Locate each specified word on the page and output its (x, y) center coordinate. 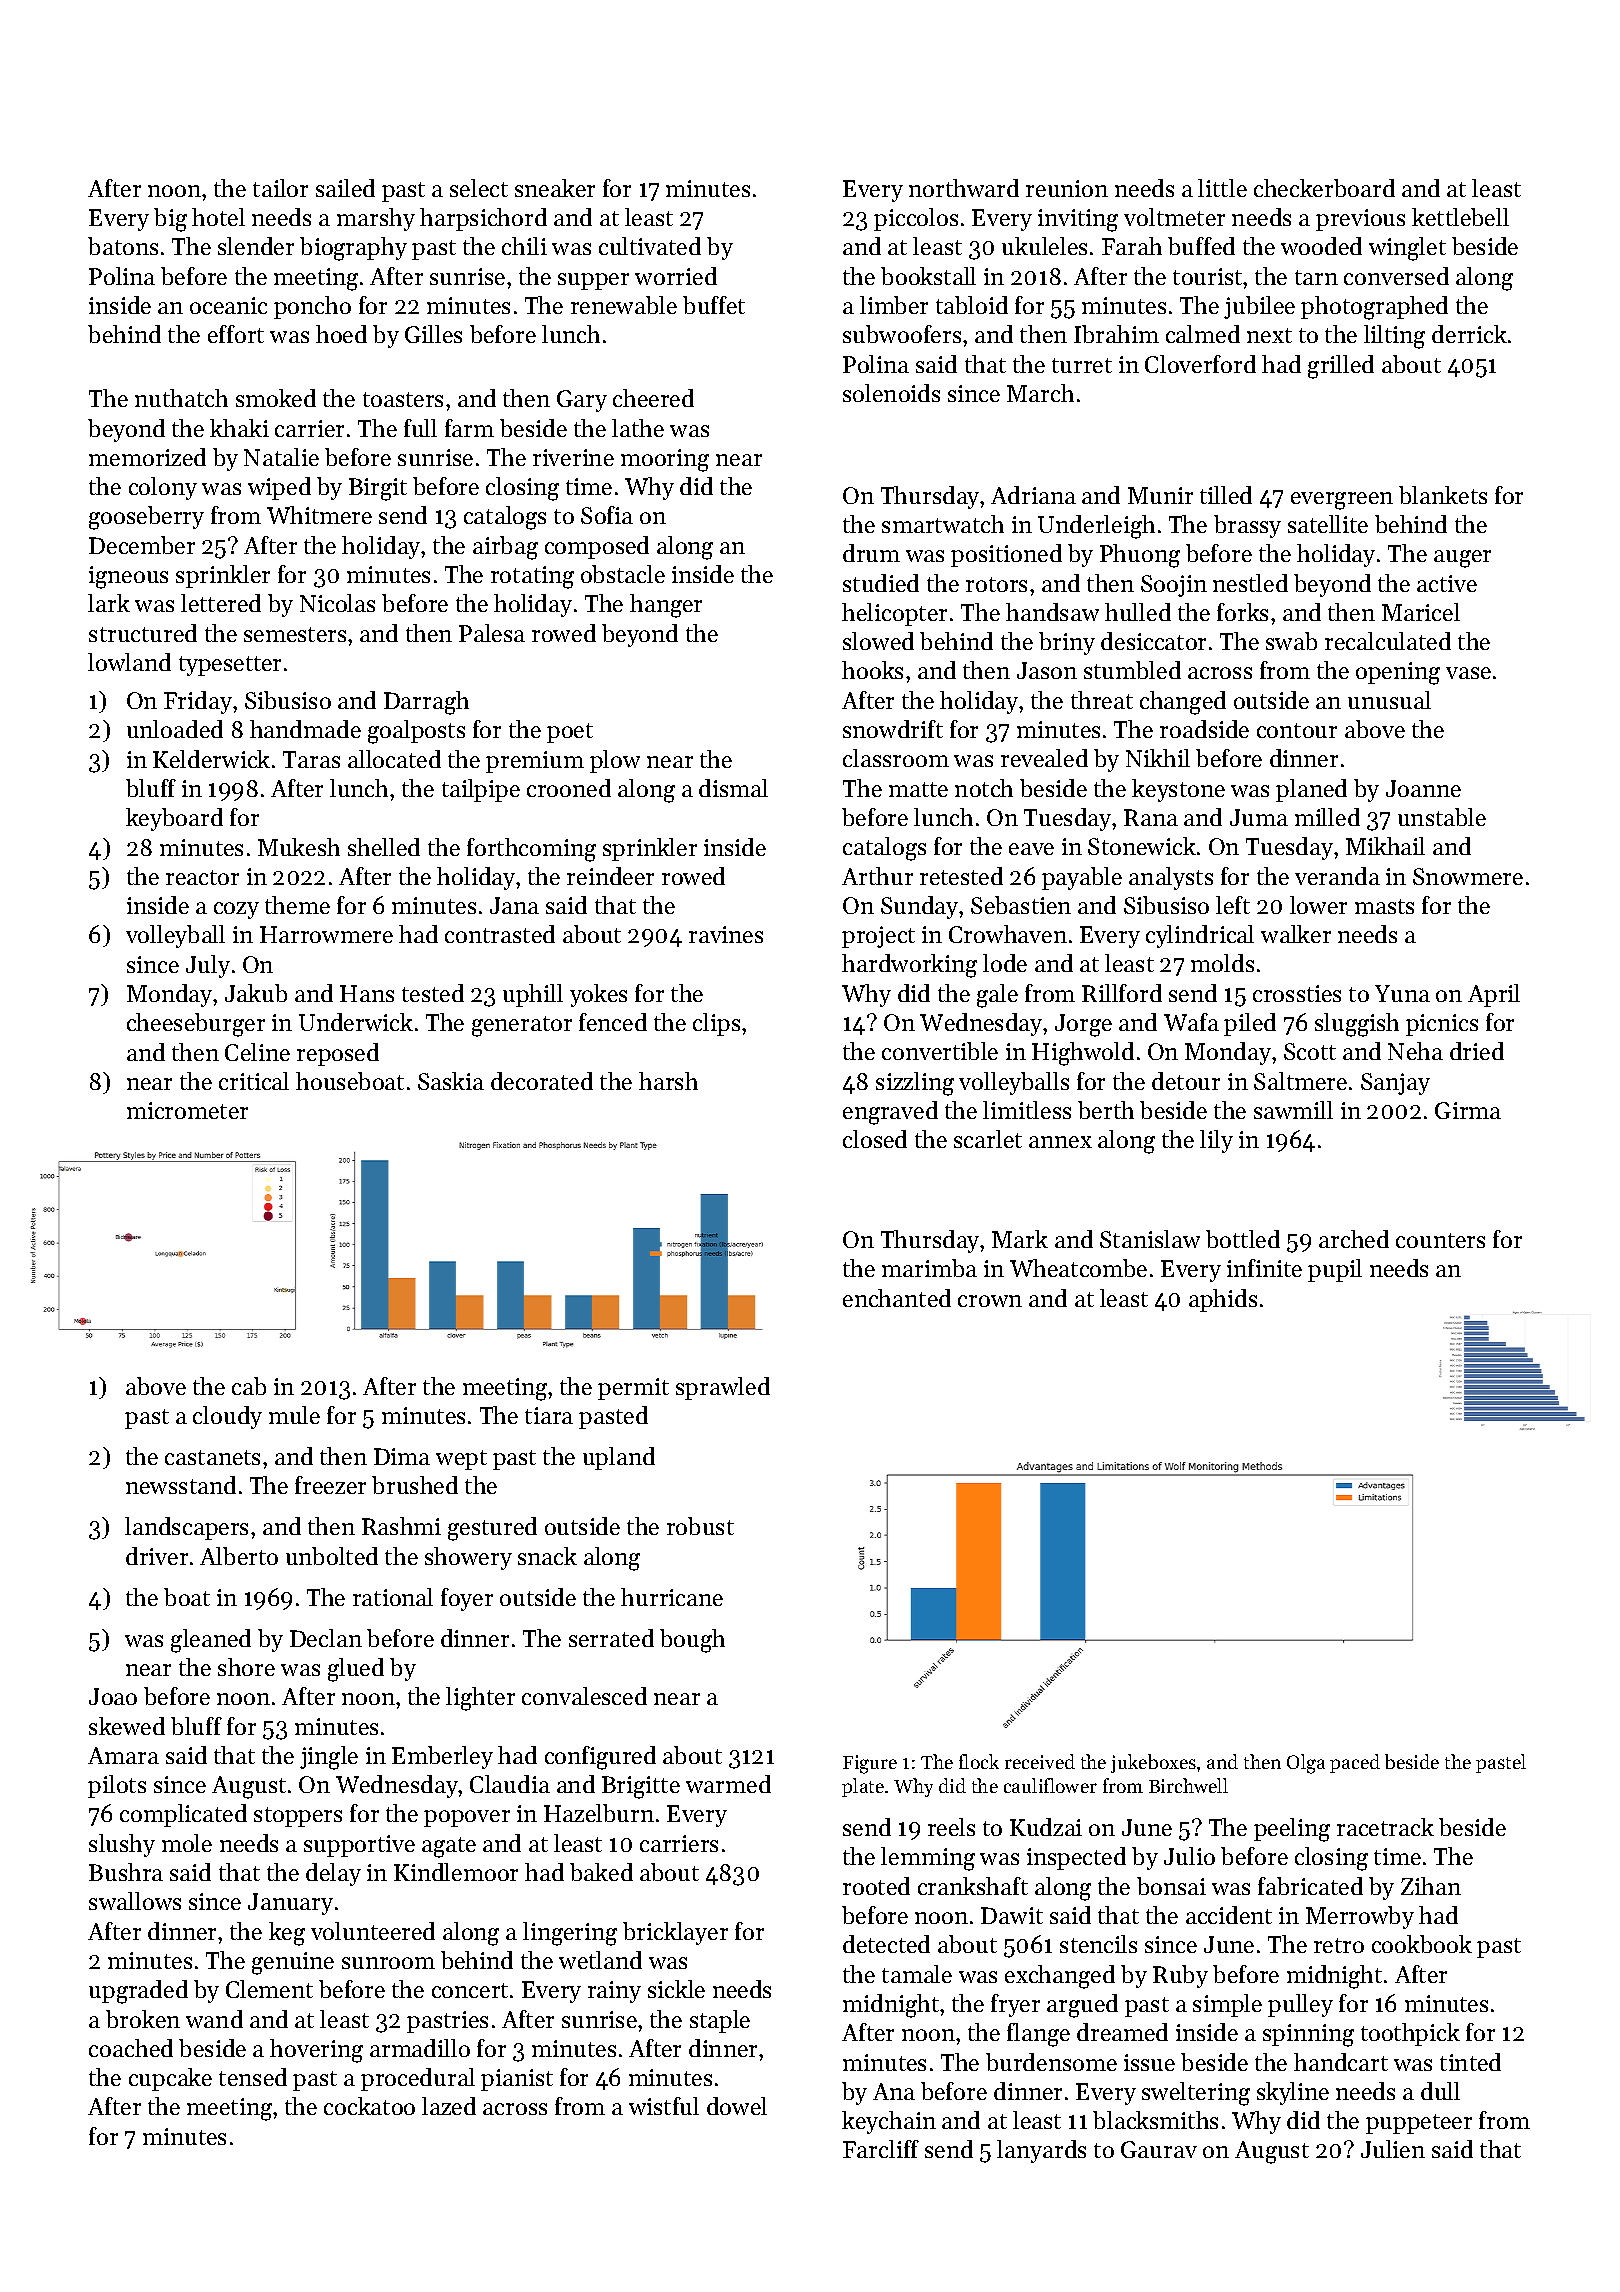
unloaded (175, 729)
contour (1297, 730)
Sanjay (1395, 1084)
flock (979, 1761)
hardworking (909, 966)
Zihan (1431, 1886)
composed (597, 547)
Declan (326, 1638)
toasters (403, 399)
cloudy (227, 1417)
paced (1355, 1763)
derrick (1469, 334)
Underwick (356, 1022)
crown (990, 1301)
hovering (316, 2051)
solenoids (891, 393)
